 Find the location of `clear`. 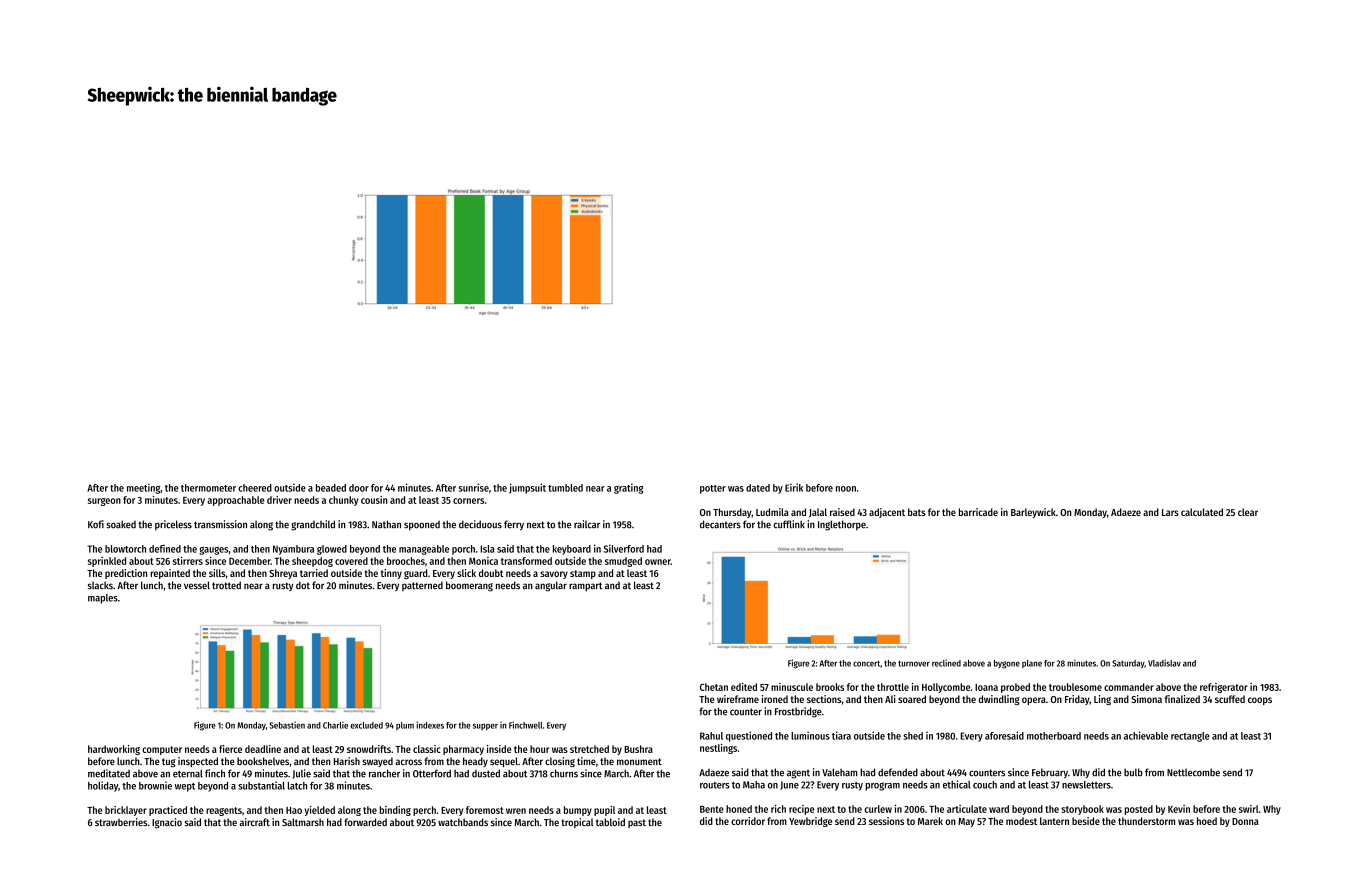

clear is located at coordinates (1248, 512).
